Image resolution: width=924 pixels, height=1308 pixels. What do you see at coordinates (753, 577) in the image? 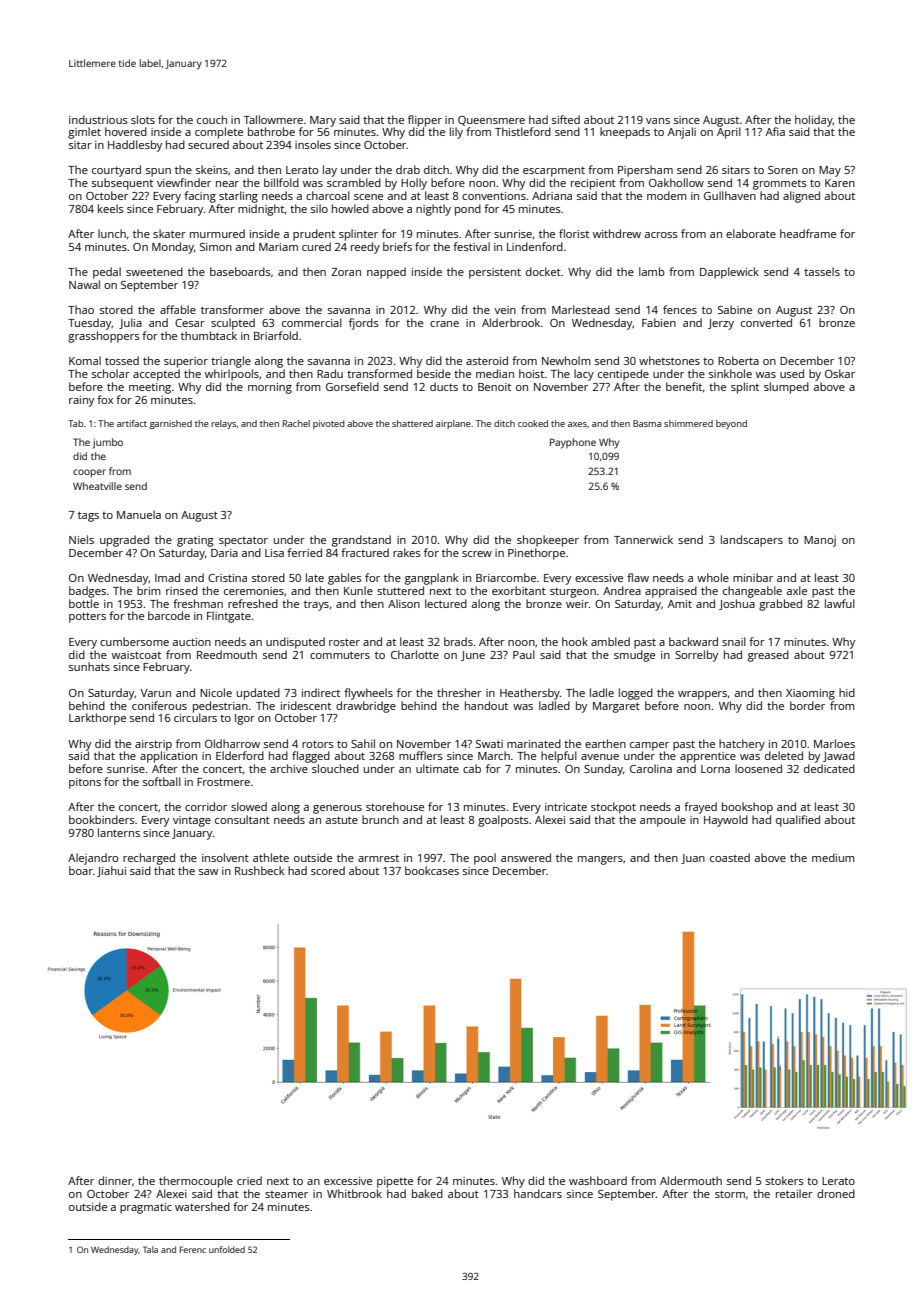
I see `minibar` at bounding box center [753, 577].
